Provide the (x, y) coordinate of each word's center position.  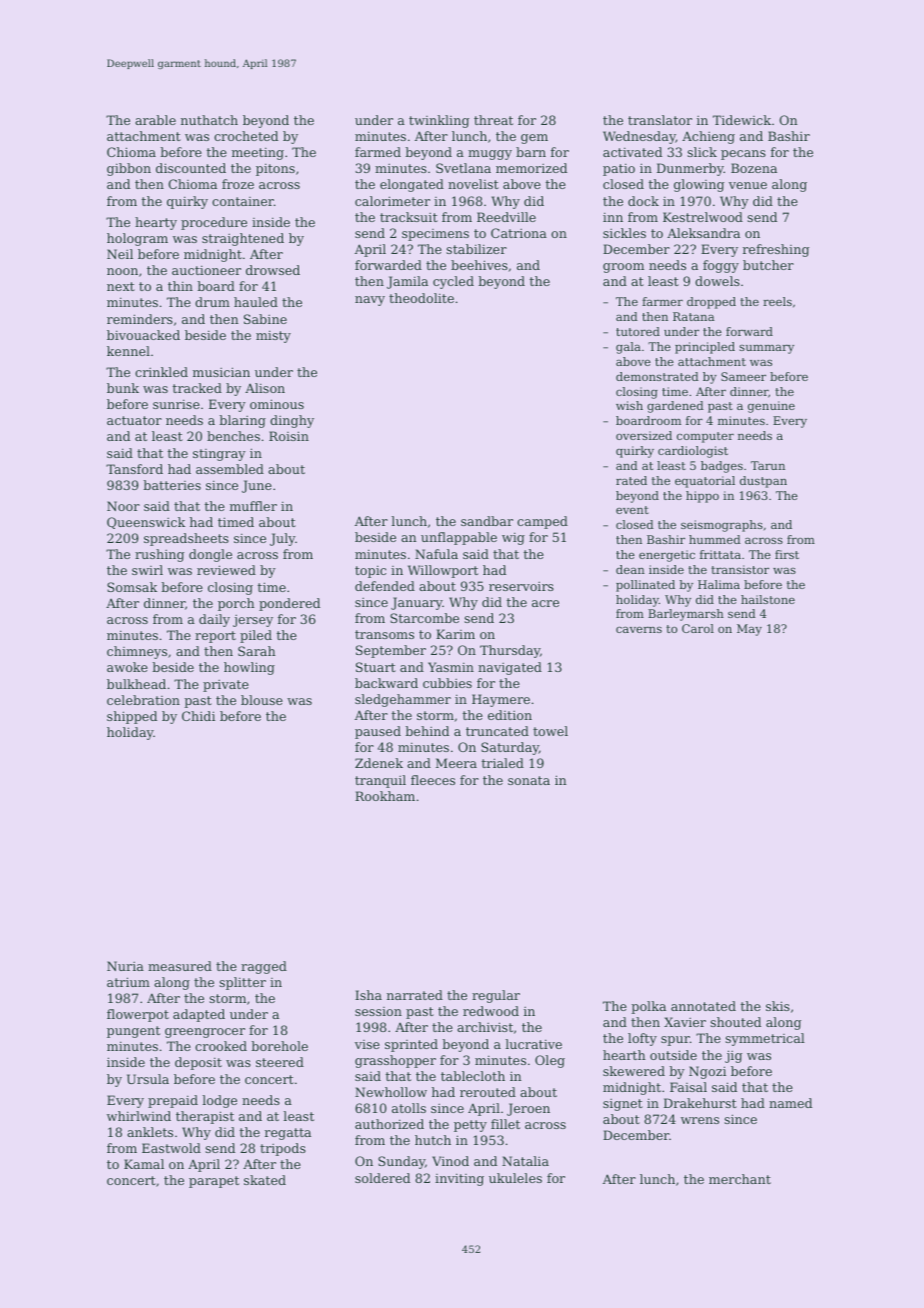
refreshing (776, 250)
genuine (771, 407)
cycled (453, 282)
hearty (156, 223)
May (749, 630)
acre (545, 603)
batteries (172, 485)
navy (370, 301)
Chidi (198, 716)
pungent (133, 1032)
